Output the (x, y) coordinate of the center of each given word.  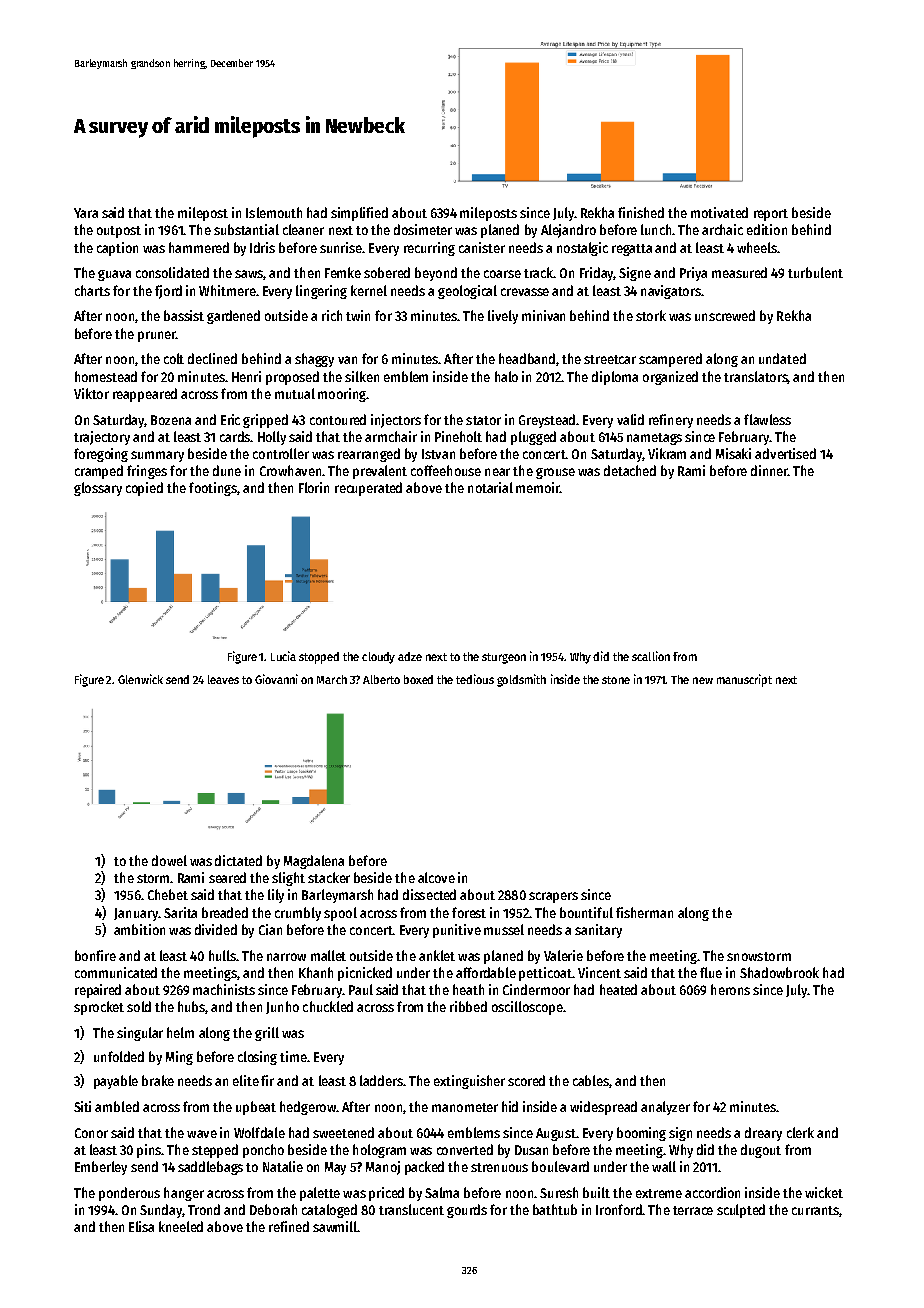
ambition (139, 929)
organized (670, 378)
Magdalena (314, 862)
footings (213, 489)
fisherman (644, 912)
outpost (119, 232)
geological (467, 292)
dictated (238, 860)
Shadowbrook (779, 972)
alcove (436, 877)
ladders (381, 1080)
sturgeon (504, 658)
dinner (769, 470)
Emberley (101, 1168)
